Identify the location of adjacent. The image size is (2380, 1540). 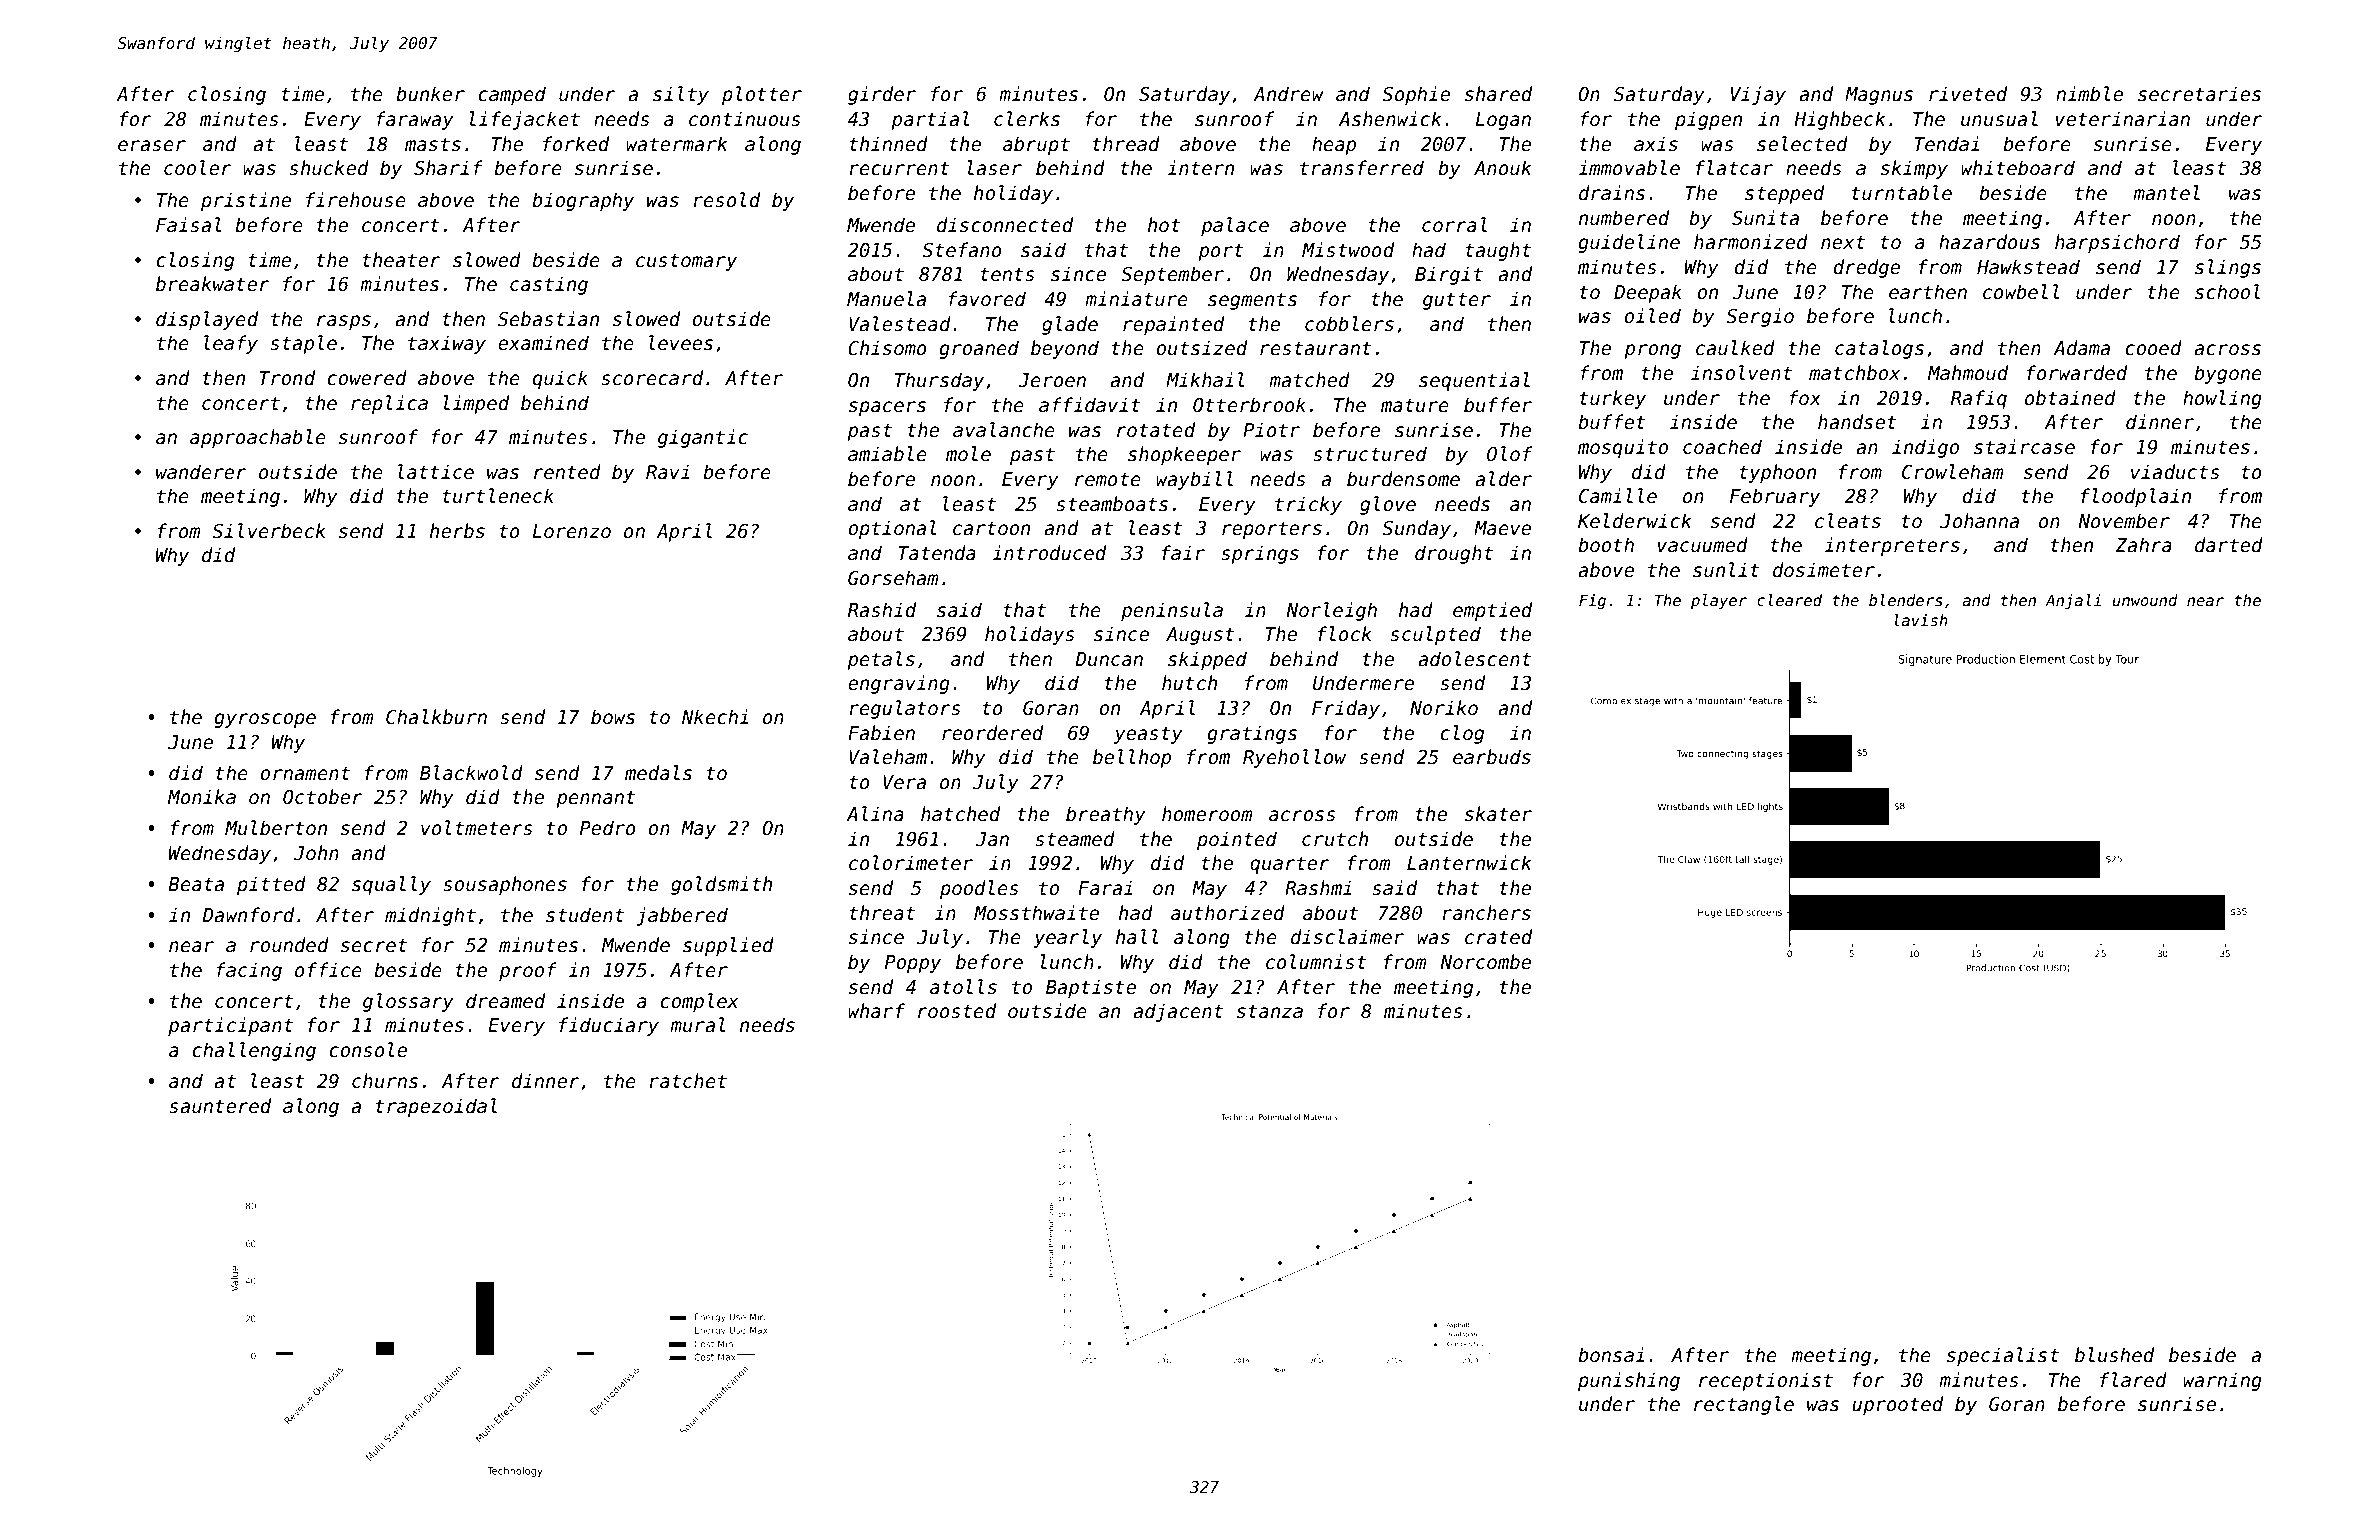
(1178, 1012).
